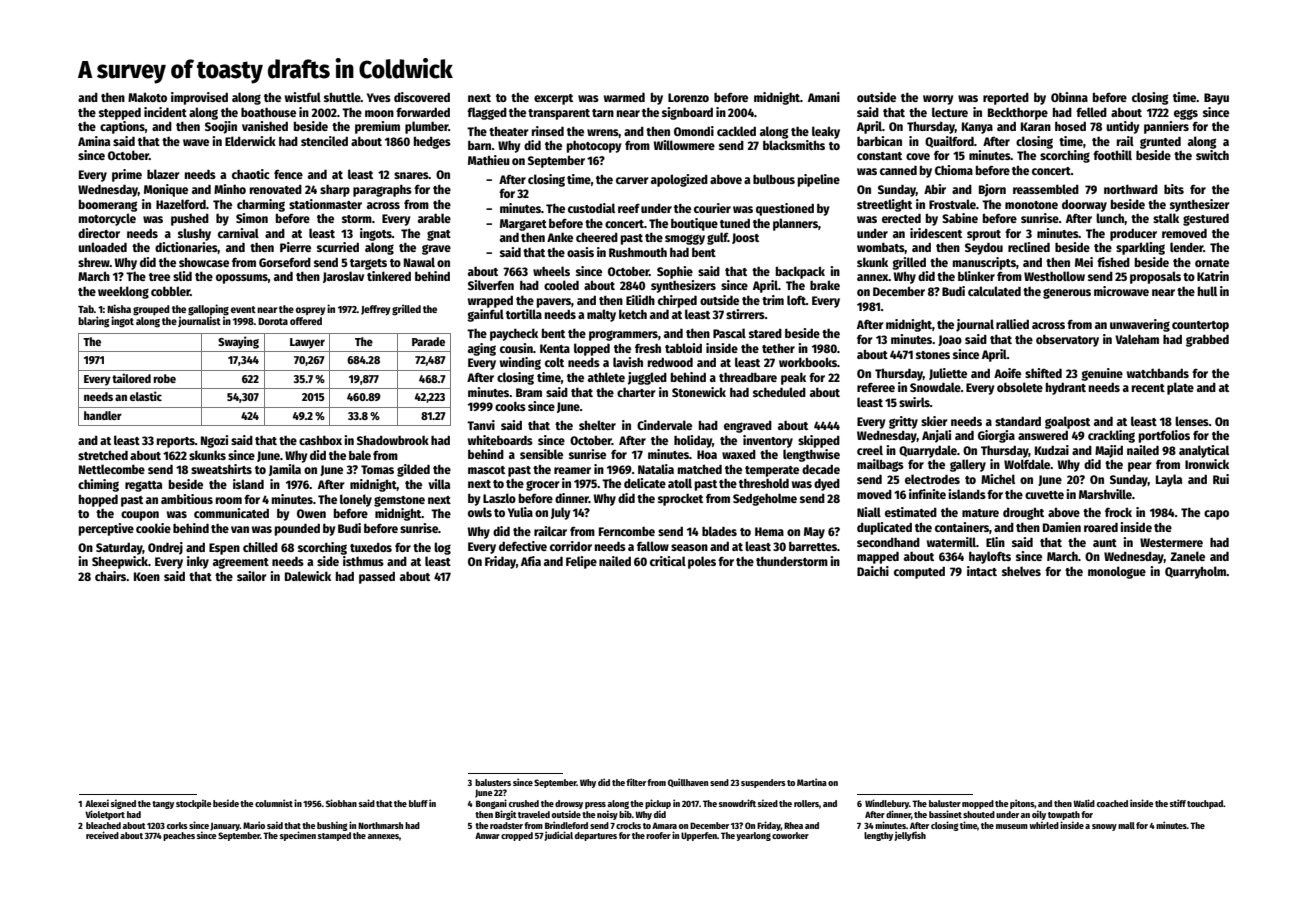 The image size is (1308, 924). I want to click on tuxedos, so click(371, 547).
